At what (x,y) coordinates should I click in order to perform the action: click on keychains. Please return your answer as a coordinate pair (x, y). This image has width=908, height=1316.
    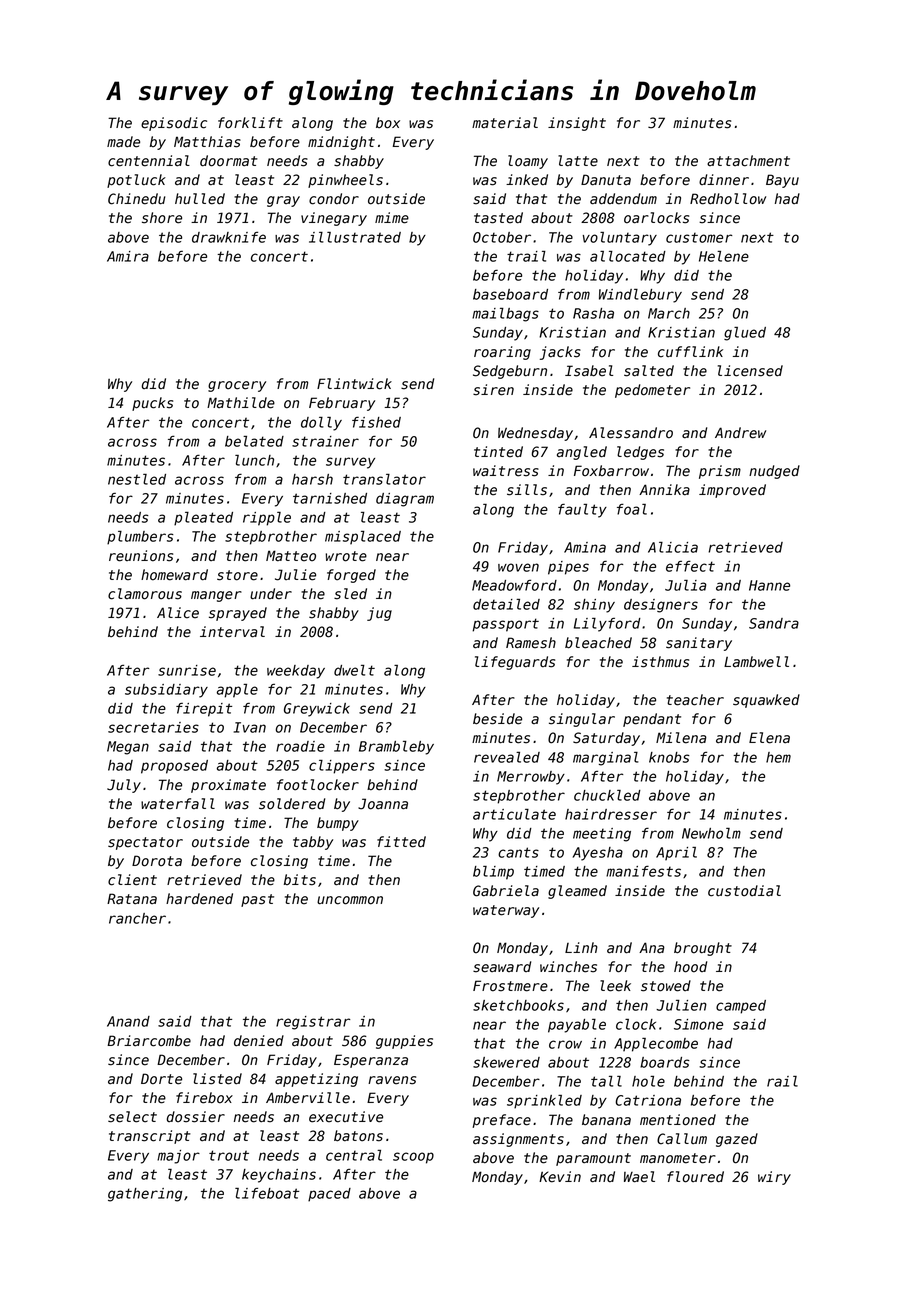
    Looking at the image, I should click on (279, 1176).
